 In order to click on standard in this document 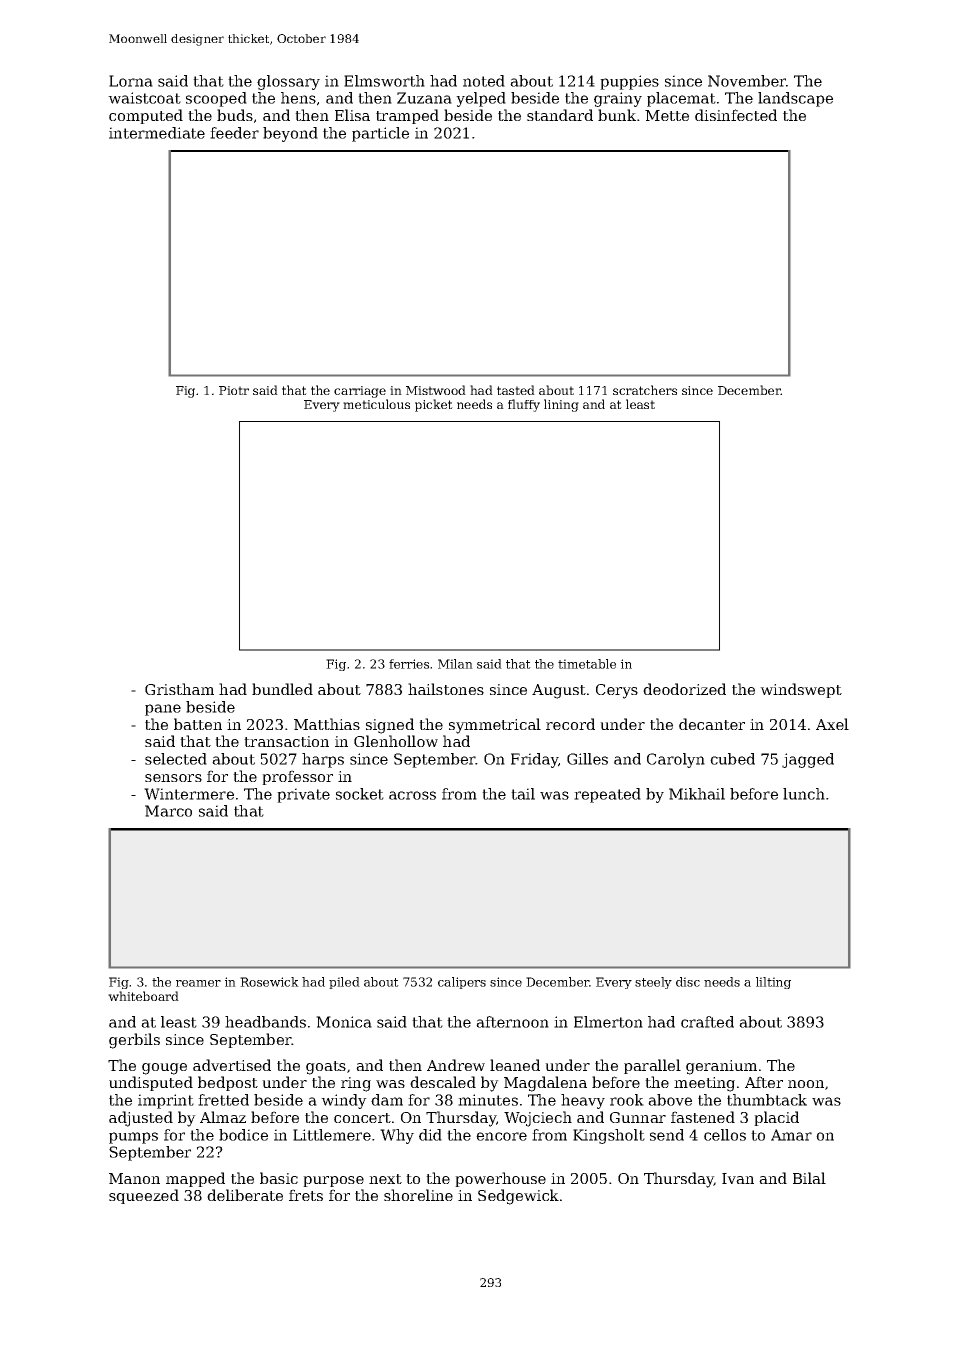, I will do `click(560, 115)`.
